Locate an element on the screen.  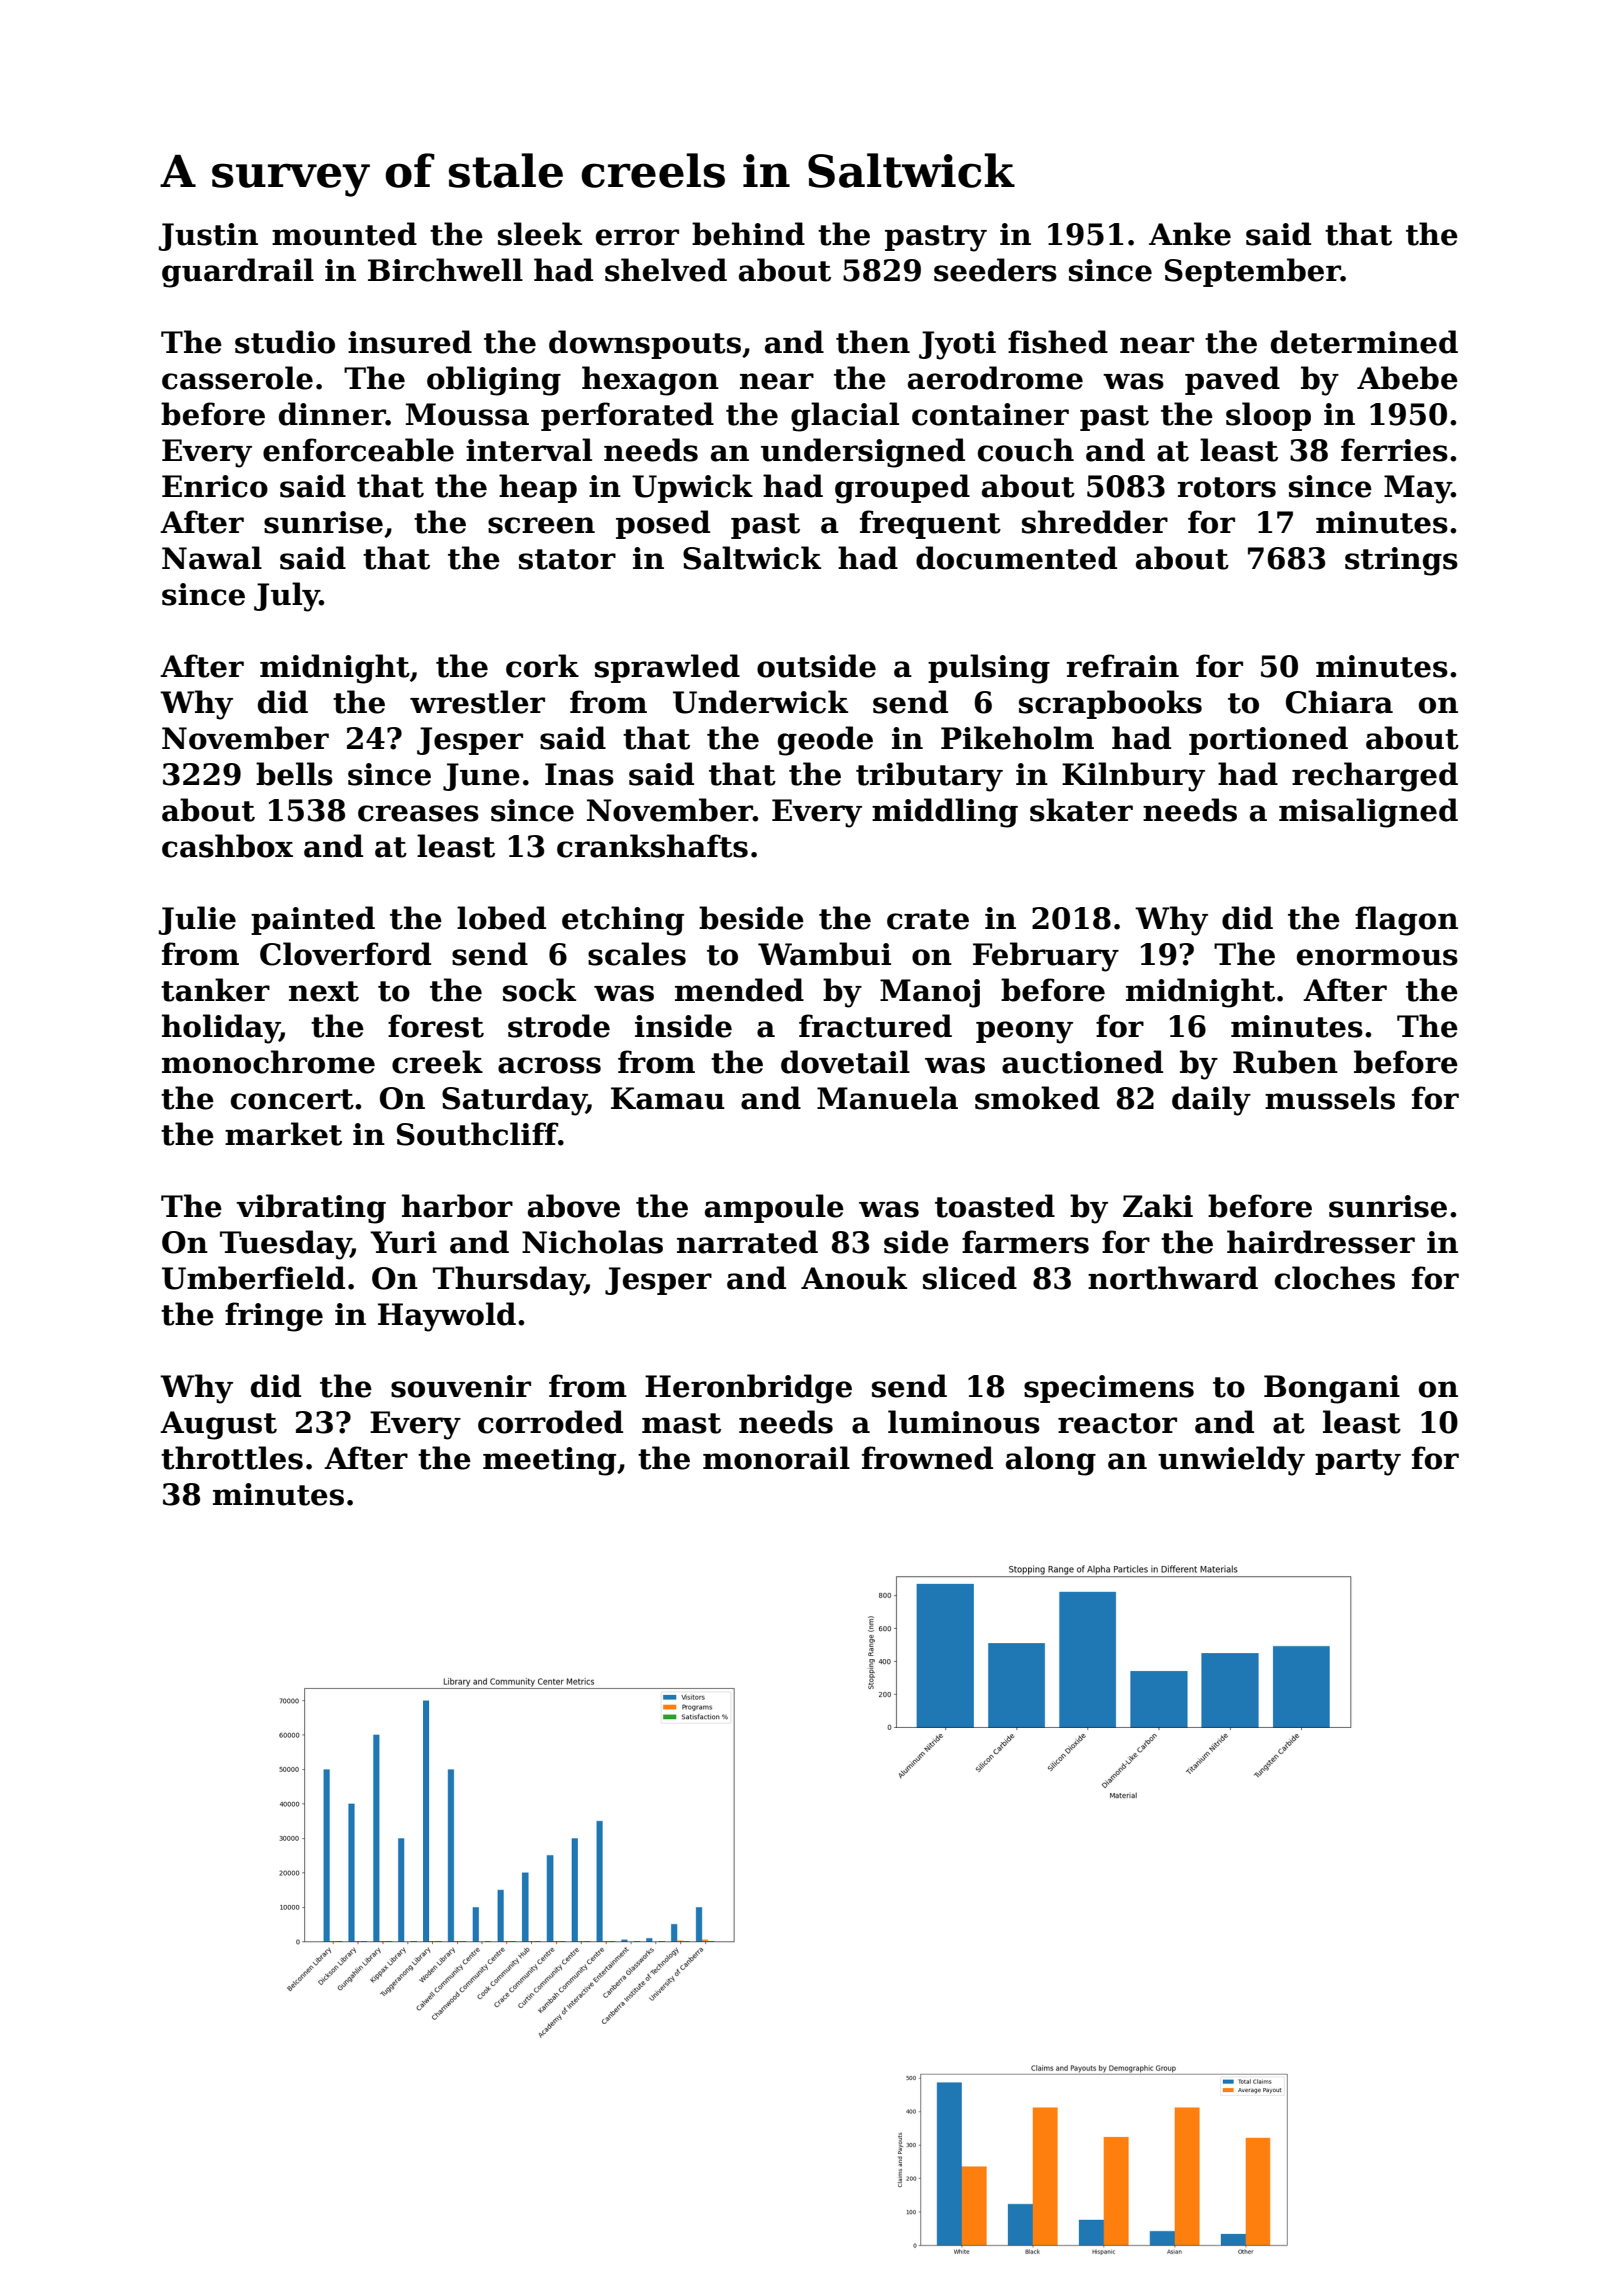
next is located at coordinates (324, 991).
